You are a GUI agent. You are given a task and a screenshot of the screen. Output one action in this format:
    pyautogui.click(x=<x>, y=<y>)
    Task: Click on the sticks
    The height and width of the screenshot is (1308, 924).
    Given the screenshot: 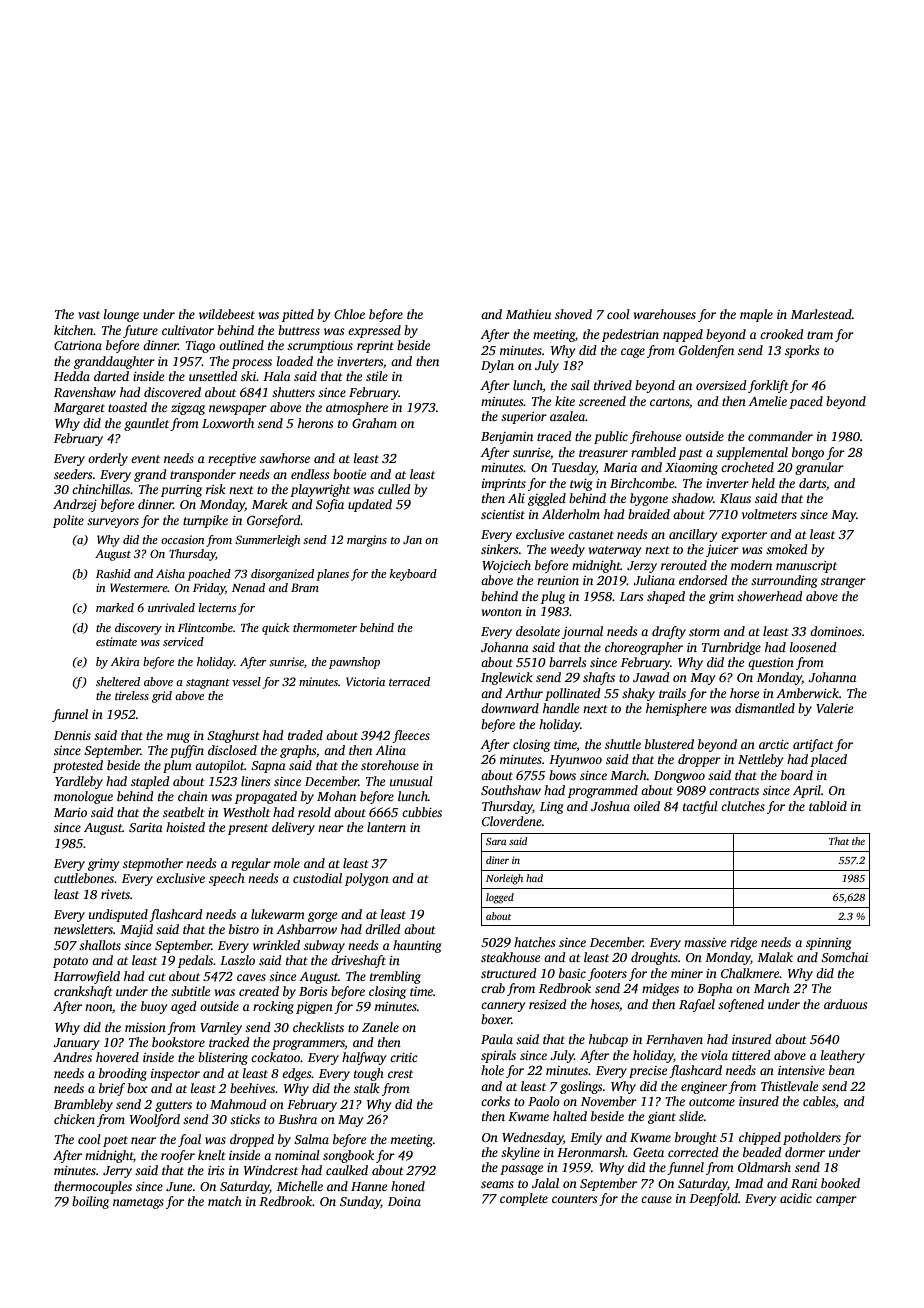 What is the action you would take?
    pyautogui.click(x=245, y=1119)
